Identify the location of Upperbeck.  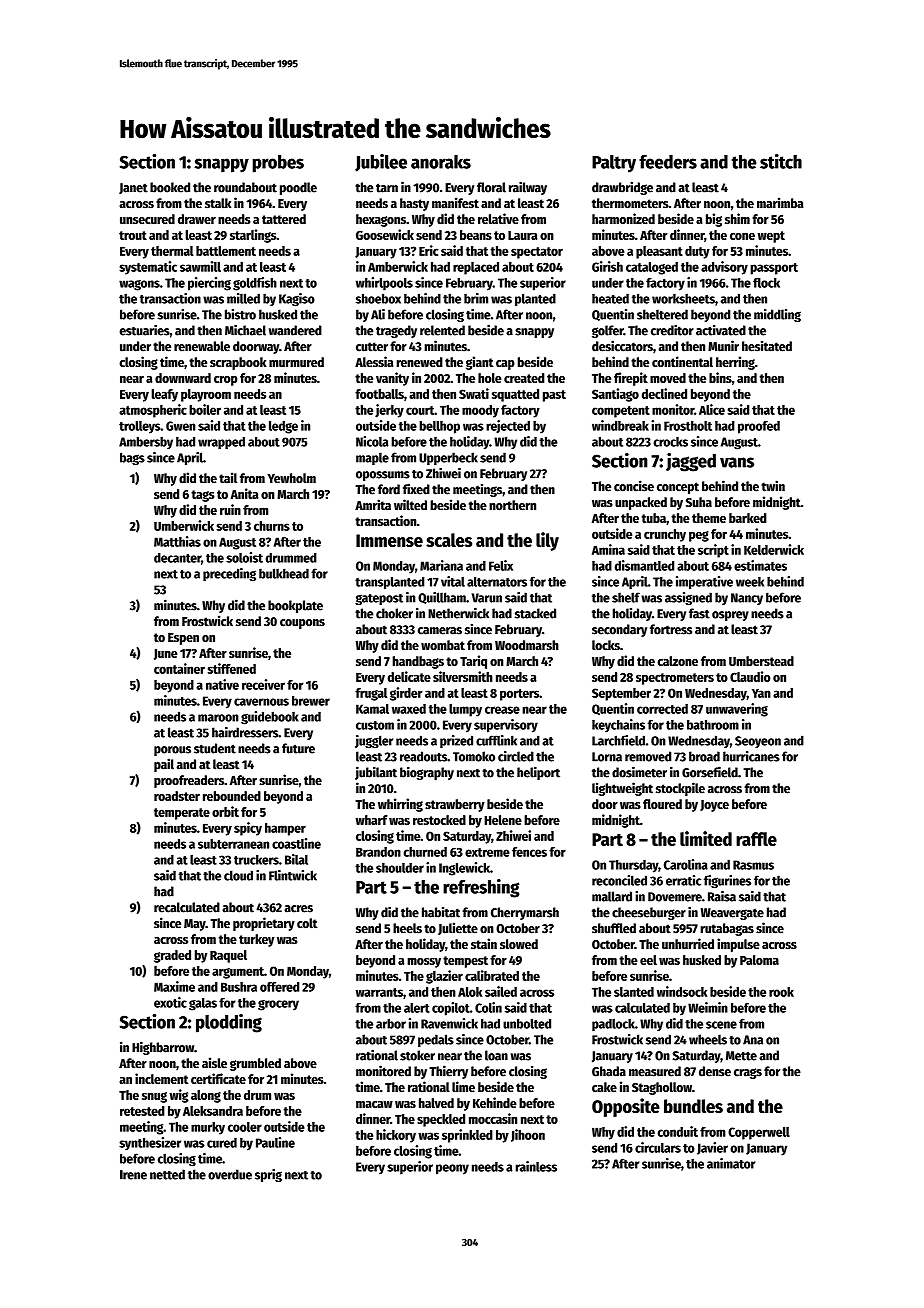
(448, 458).
